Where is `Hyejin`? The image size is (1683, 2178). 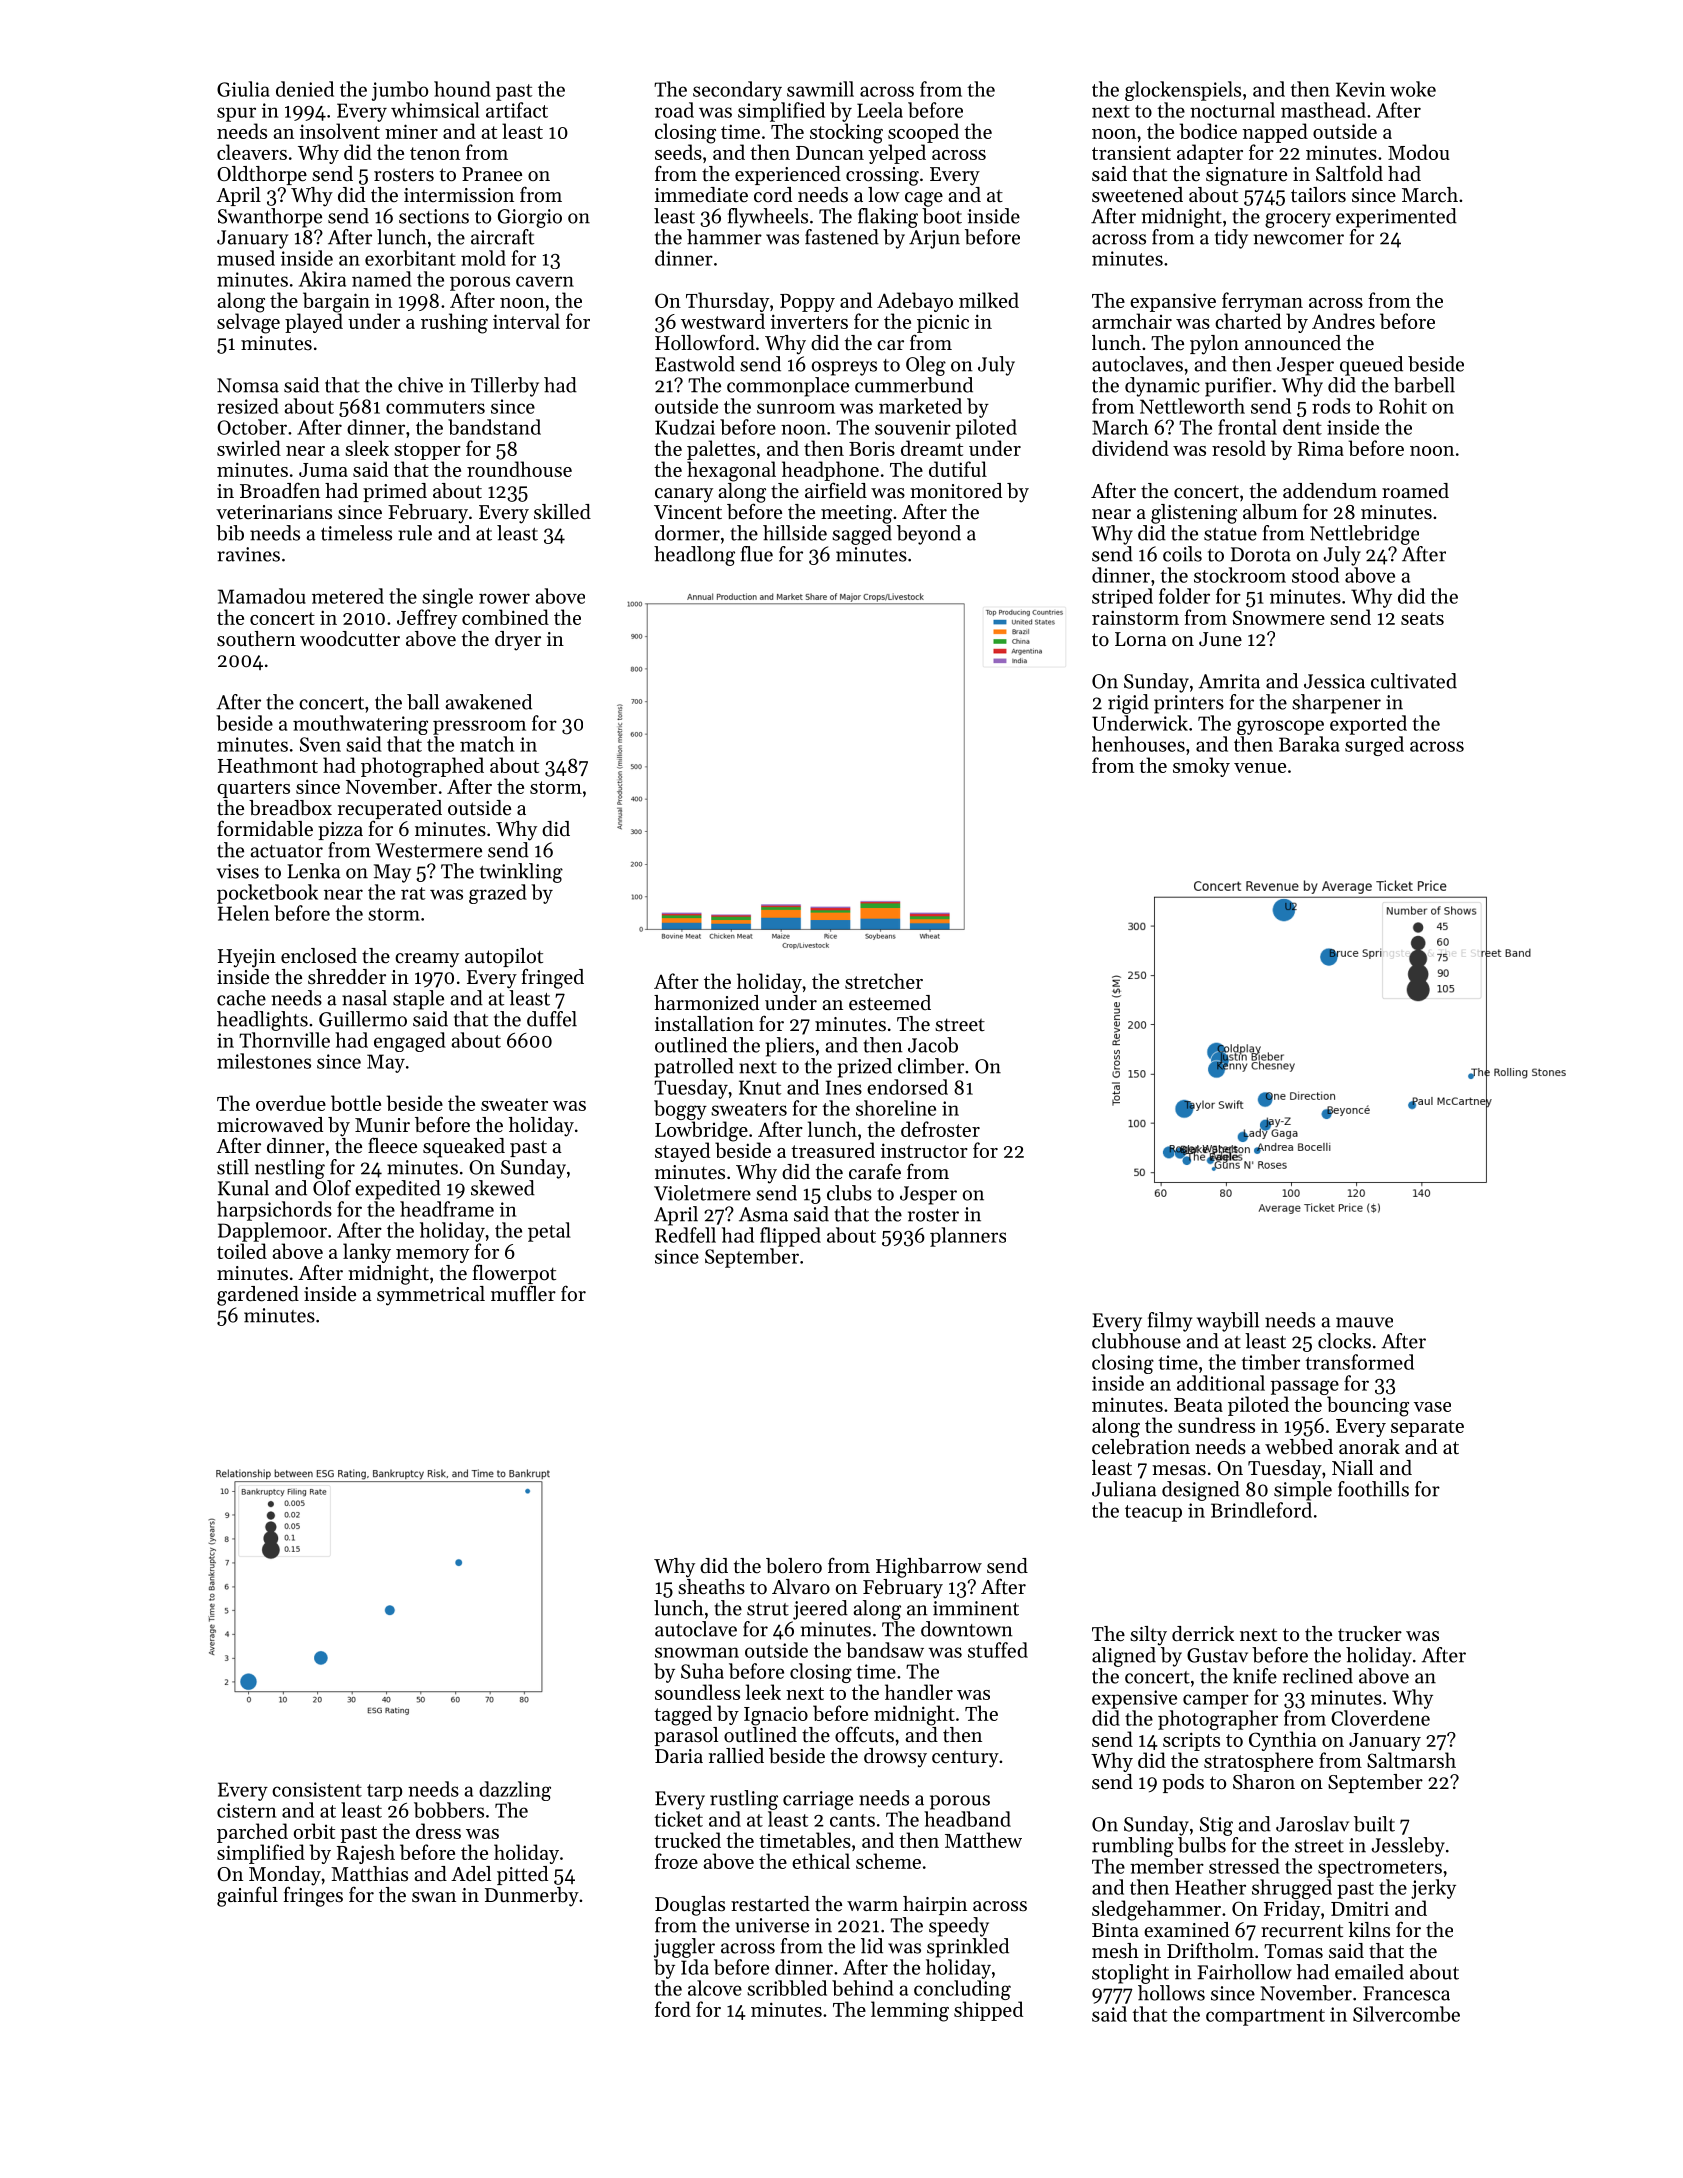 Hyejin is located at coordinates (247, 958).
